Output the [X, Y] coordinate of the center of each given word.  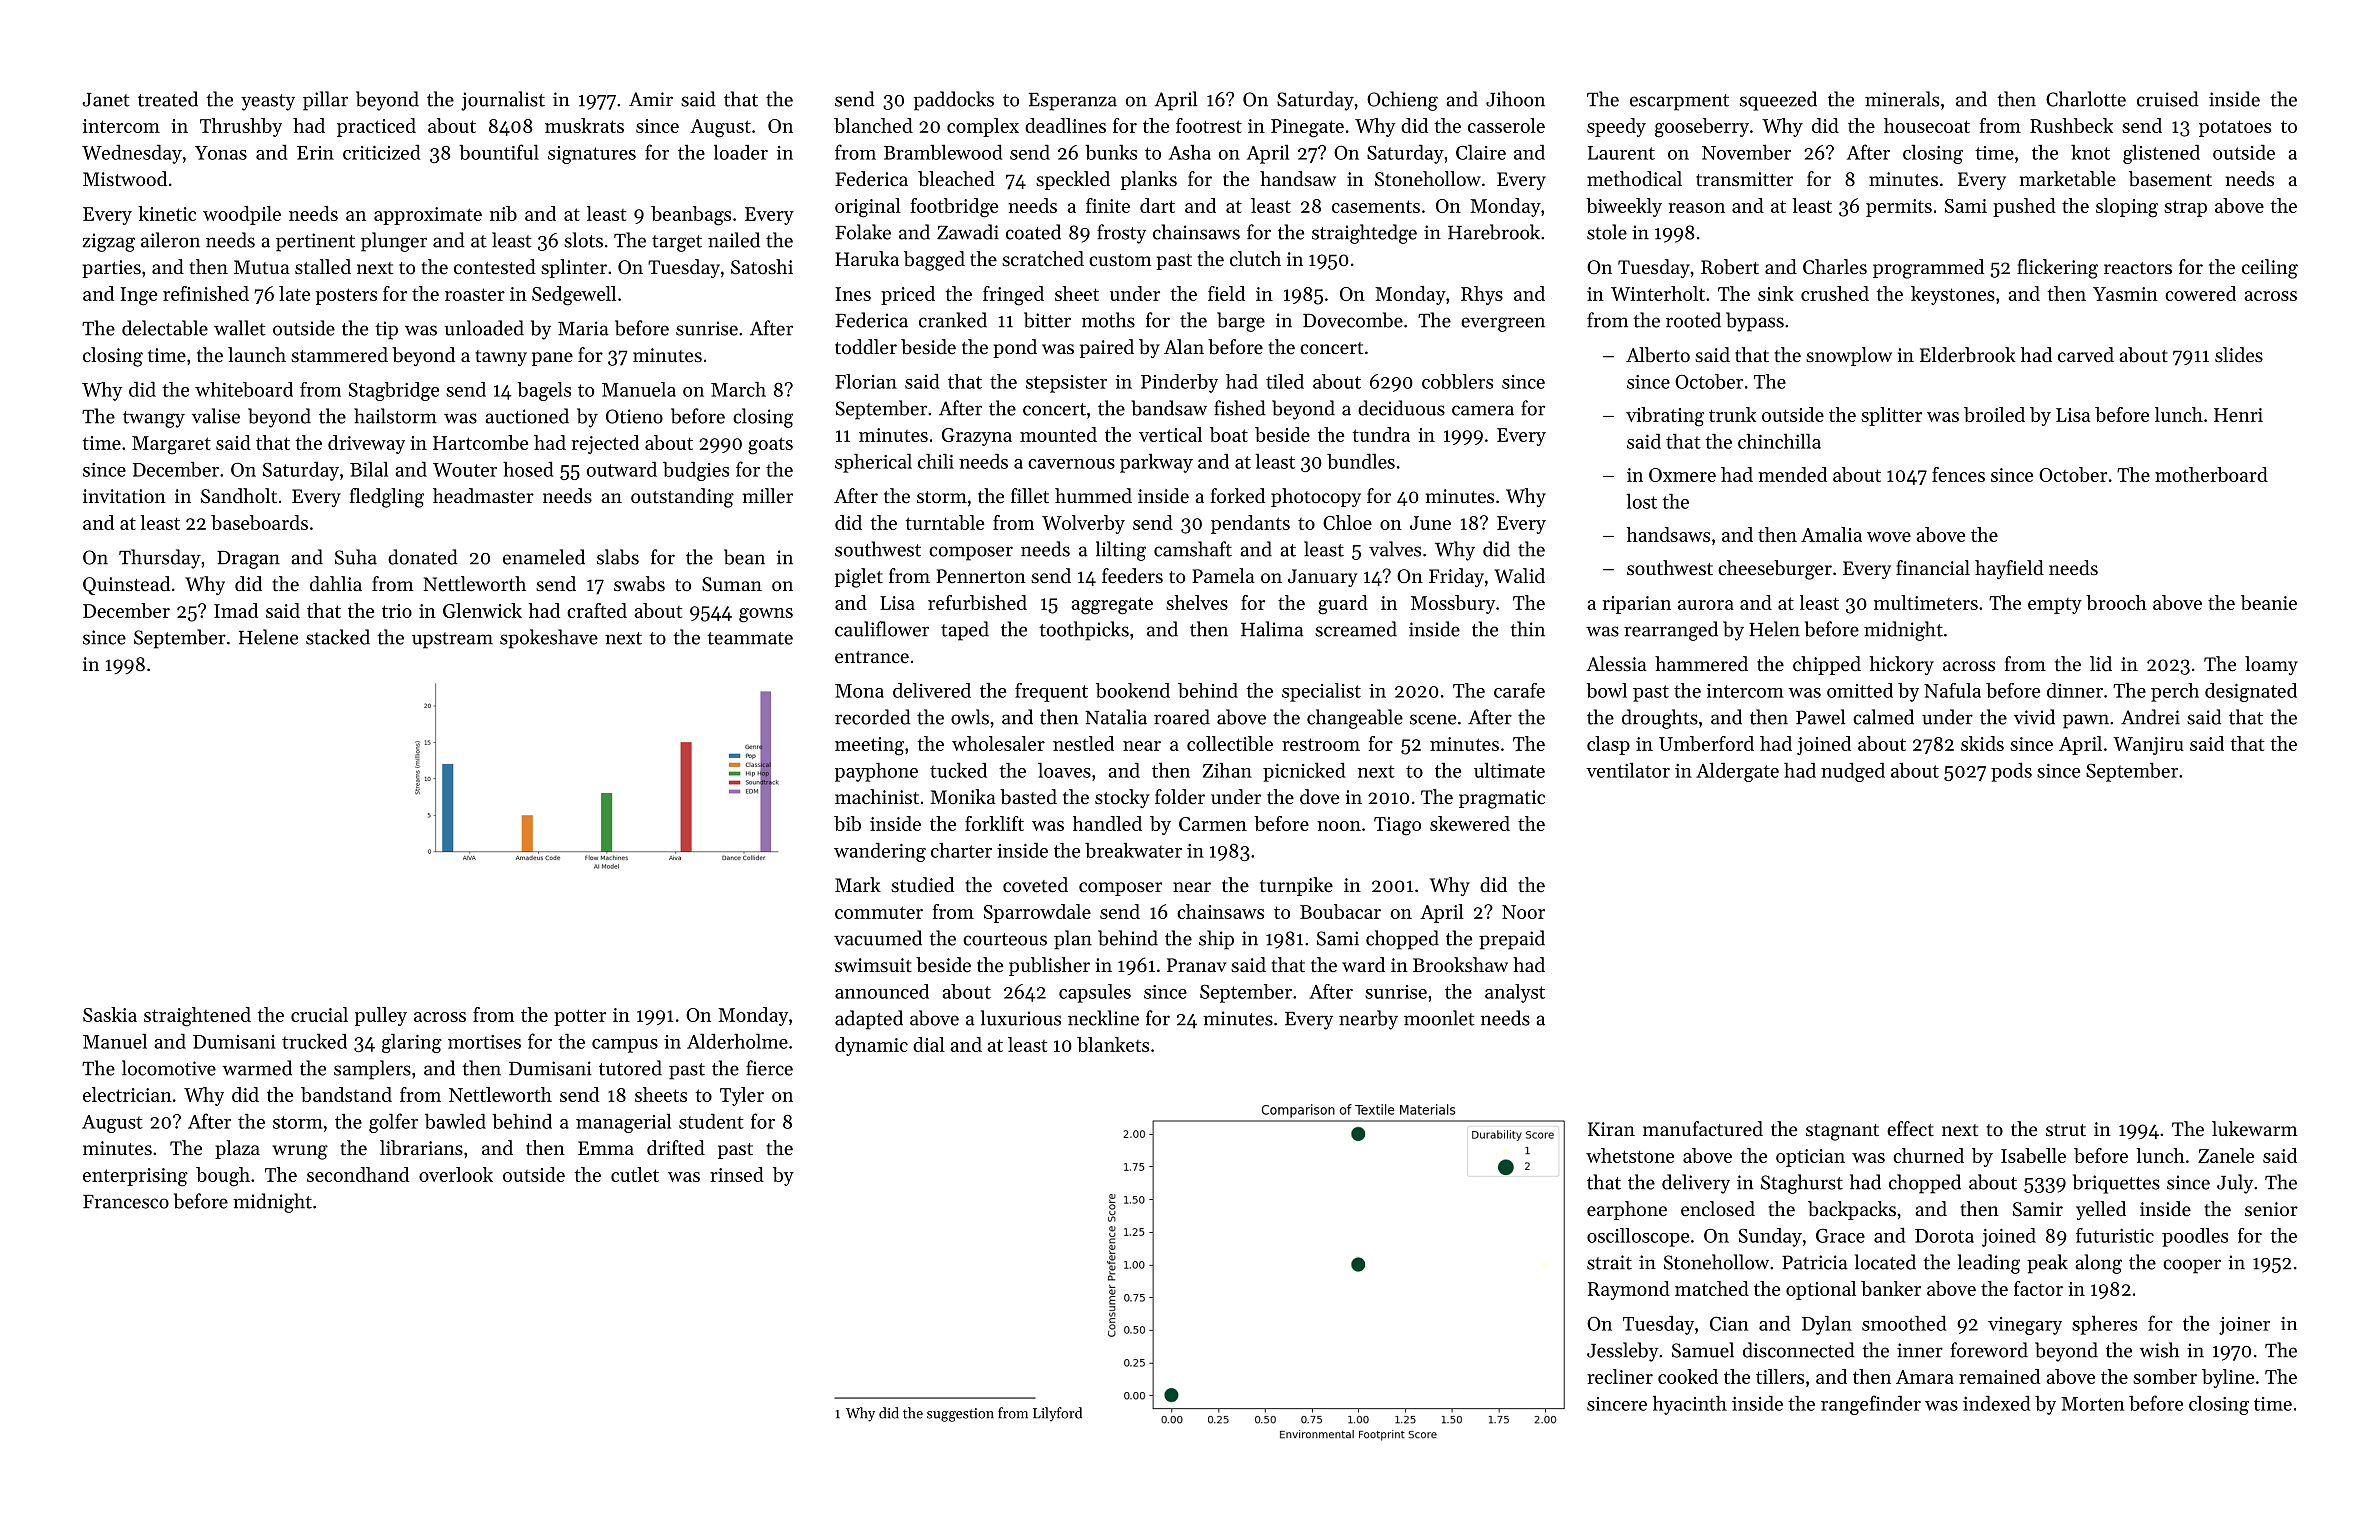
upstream [452, 640]
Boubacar [1340, 911]
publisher [1049, 966]
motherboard [2211, 474]
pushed [2024, 207]
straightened [197, 1017]
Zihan [1227, 770]
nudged [1853, 772]
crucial [319, 1014]
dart [1157, 205]
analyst [1515, 993]
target [677, 243]
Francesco [126, 1202]
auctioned [527, 416]
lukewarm [2255, 1128]
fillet [1030, 496]
